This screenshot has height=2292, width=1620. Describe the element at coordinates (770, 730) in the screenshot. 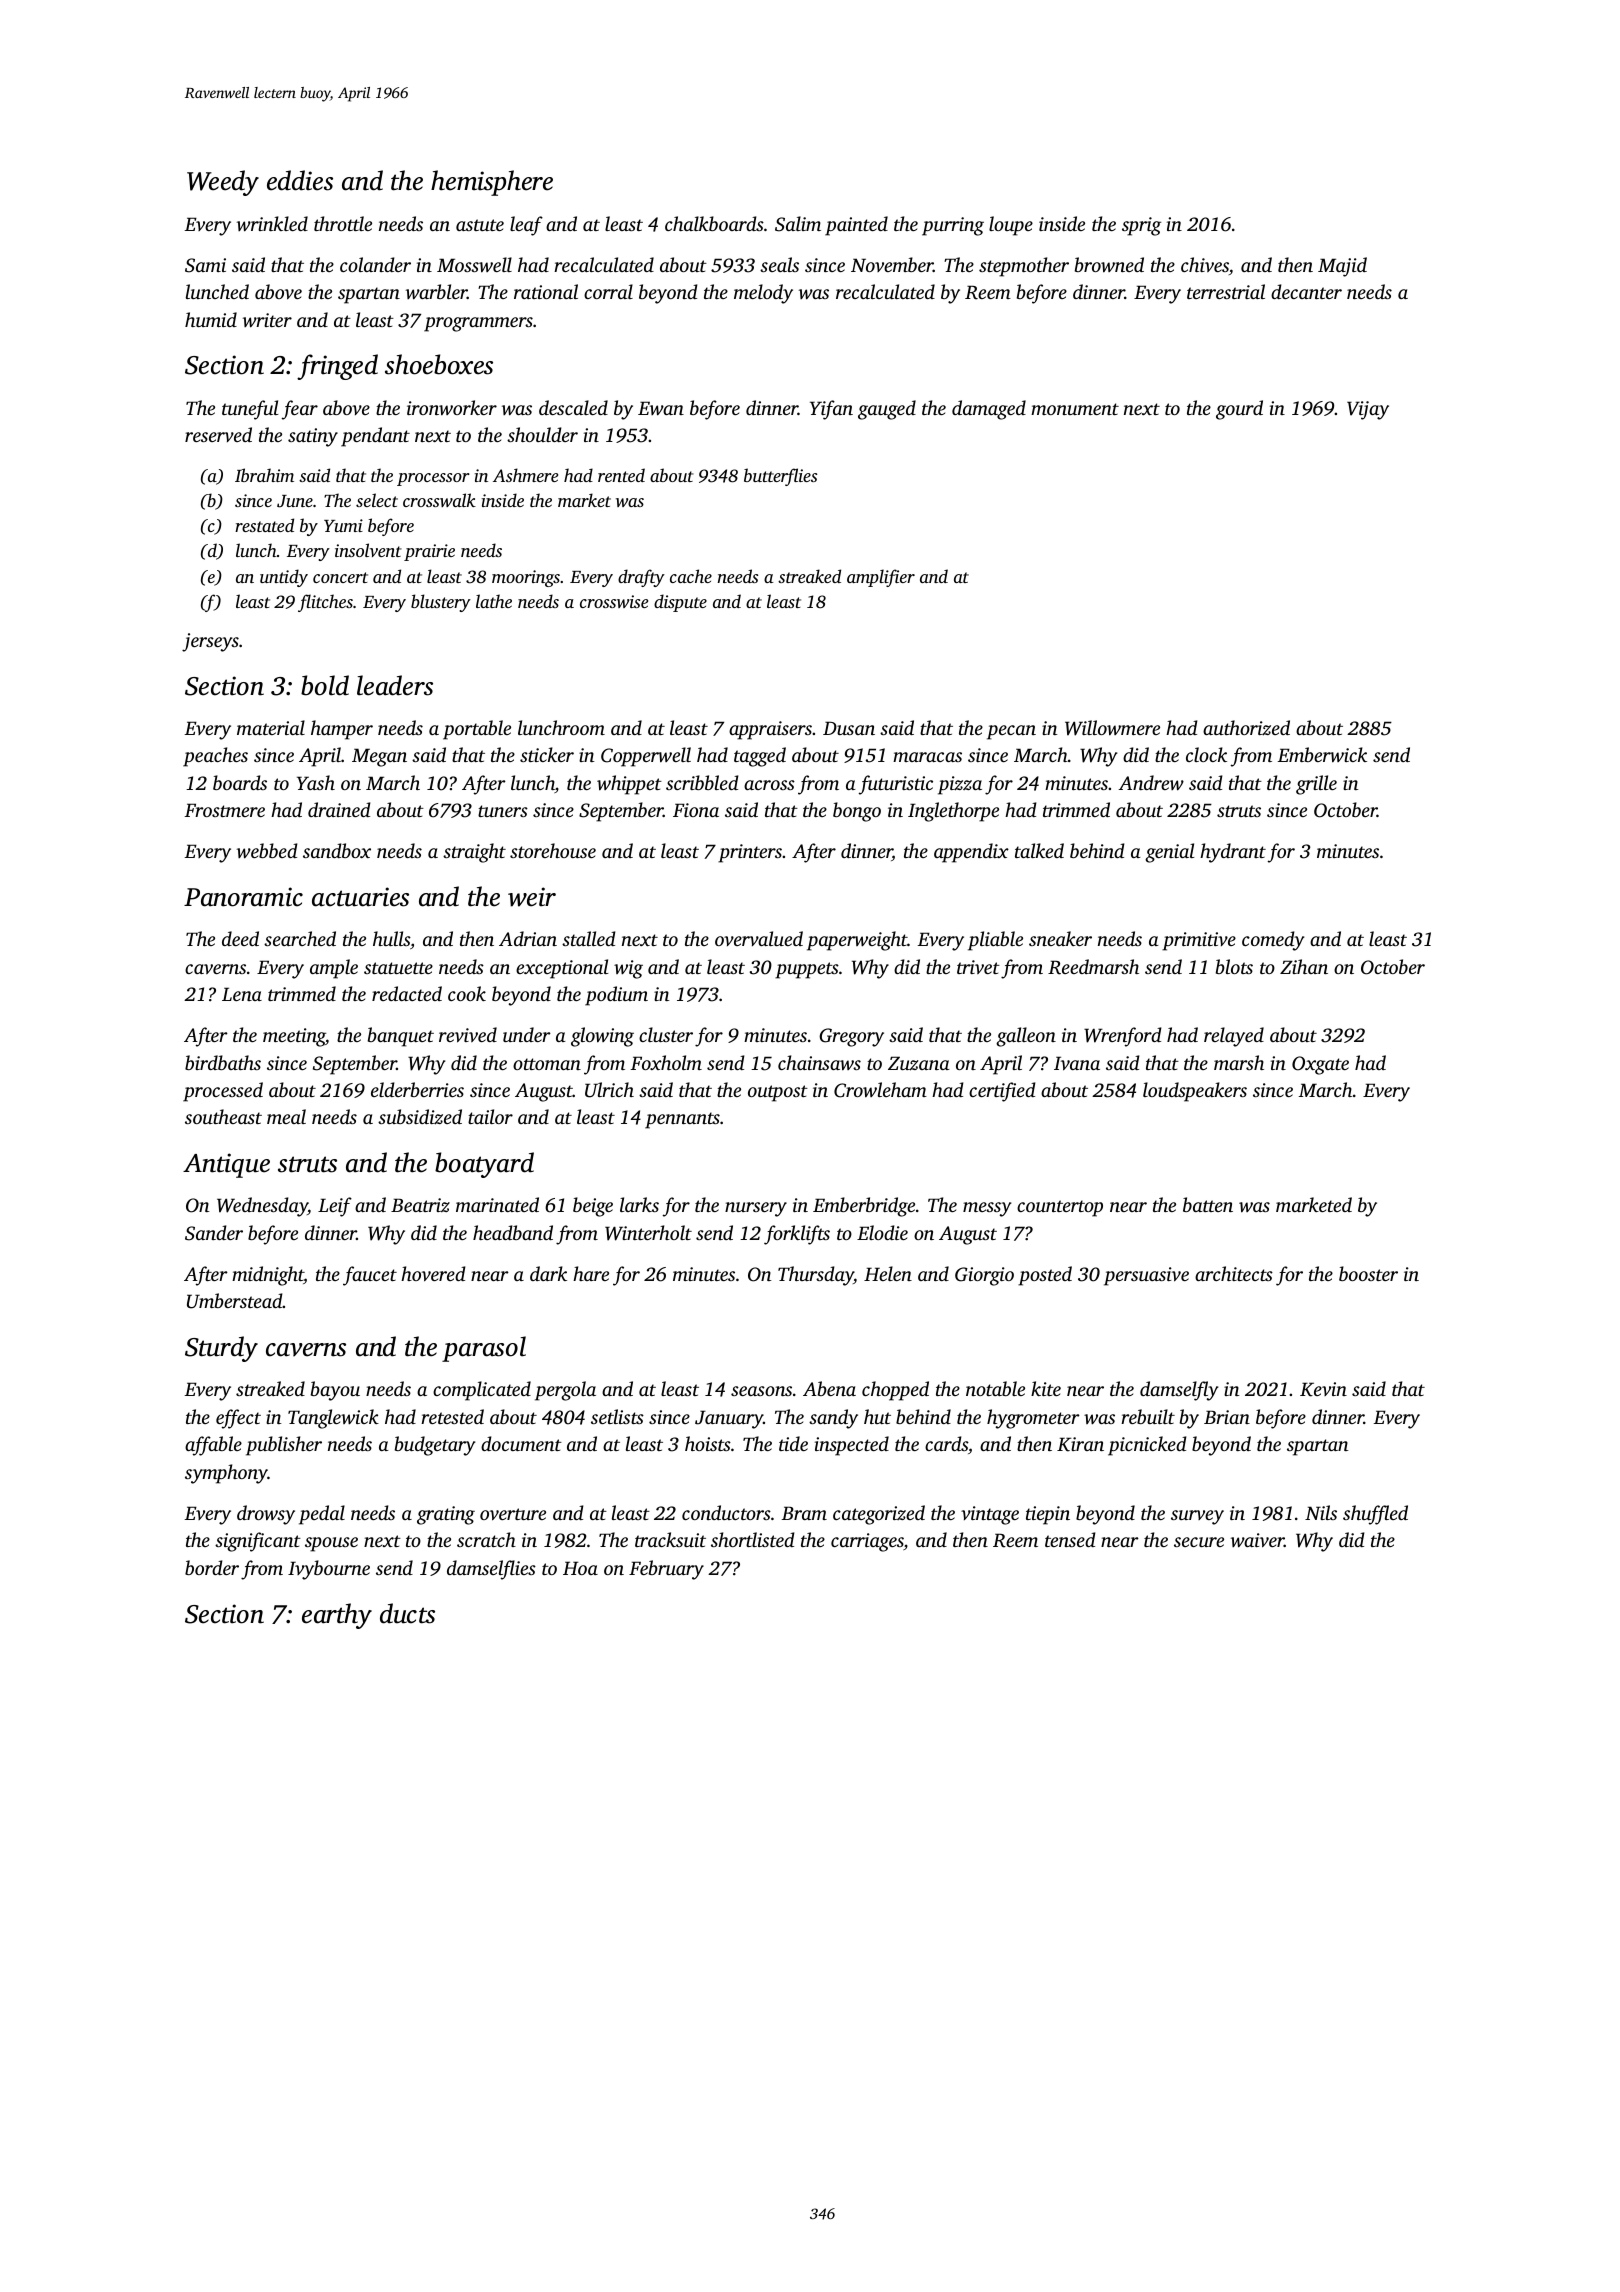

I see `appraisers` at that location.
